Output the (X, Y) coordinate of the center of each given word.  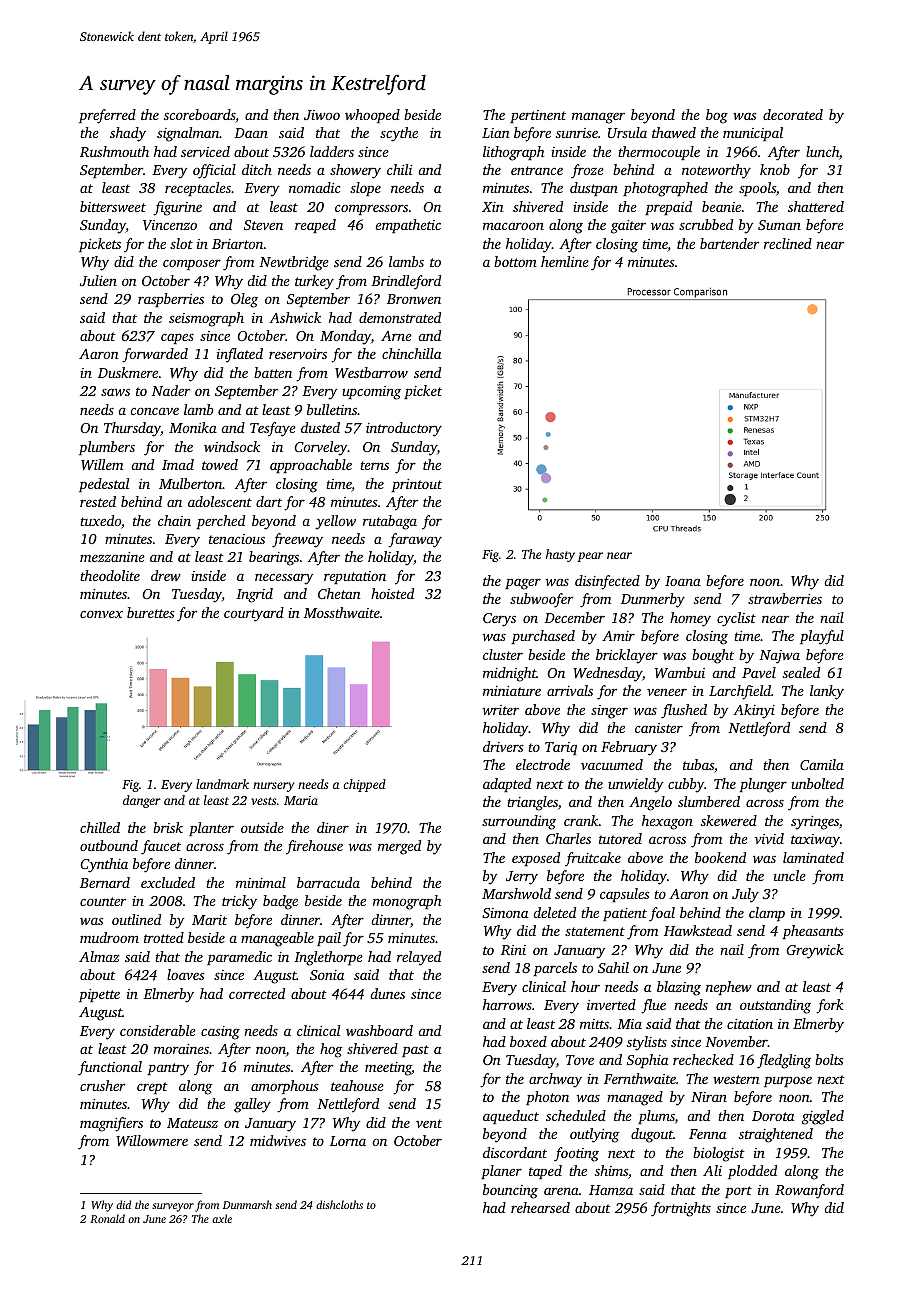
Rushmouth (114, 151)
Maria (301, 800)
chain (174, 520)
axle (222, 1218)
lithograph (513, 153)
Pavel (759, 672)
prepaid (668, 208)
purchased (543, 637)
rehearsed (540, 1207)
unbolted (817, 783)
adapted (507, 785)
